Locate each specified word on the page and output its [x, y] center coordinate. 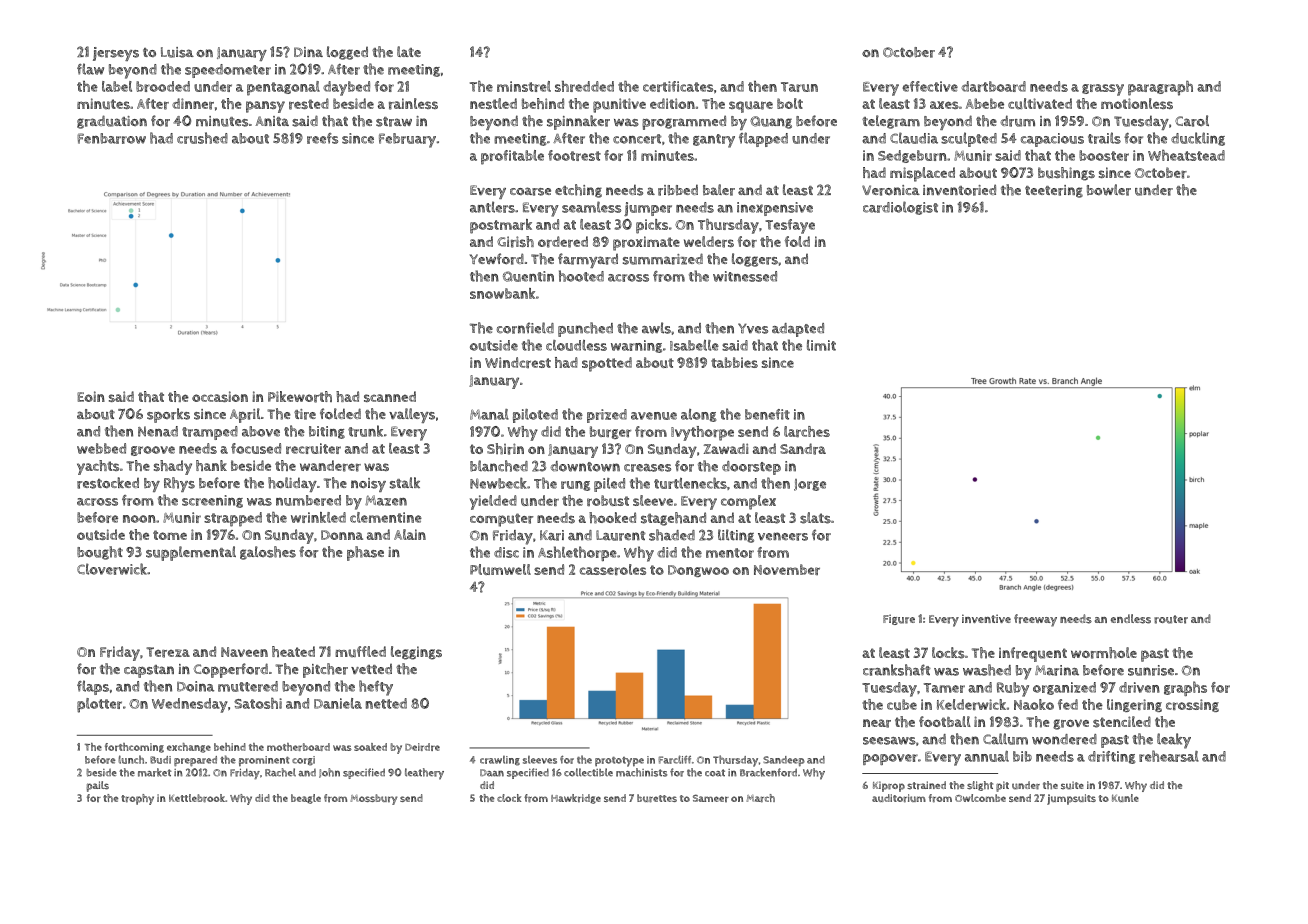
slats [815, 518]
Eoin [91, 396]
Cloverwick [112, 569]
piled [609, 485]
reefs [322, 138]
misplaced [922, 174]
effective [930, 86]
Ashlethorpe [577, 553]
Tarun [799, 87]
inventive [986, 618]
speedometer [228, 71]
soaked [370, 747]
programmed [684, 122]
